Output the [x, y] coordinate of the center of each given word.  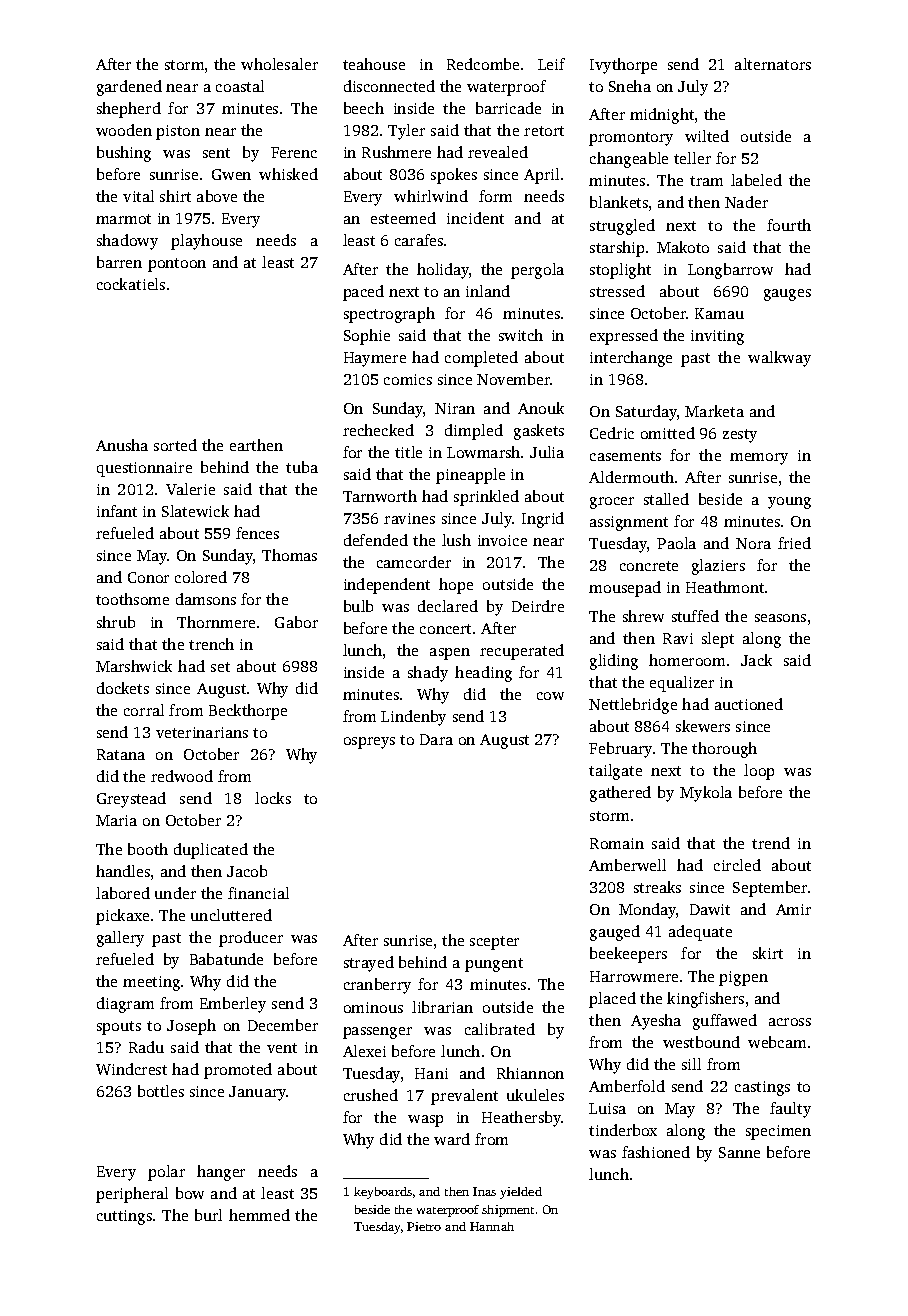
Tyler [406, 132]
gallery [120, 939]
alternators [773, 64]
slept [718, 640]
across [790, 1022]
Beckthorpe [248, 712]
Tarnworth [380, 496]
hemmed [259, 1215]
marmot [123, 219]
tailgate [615, 772]
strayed [369, 964]
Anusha [122, 445]
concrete [649, 566]
